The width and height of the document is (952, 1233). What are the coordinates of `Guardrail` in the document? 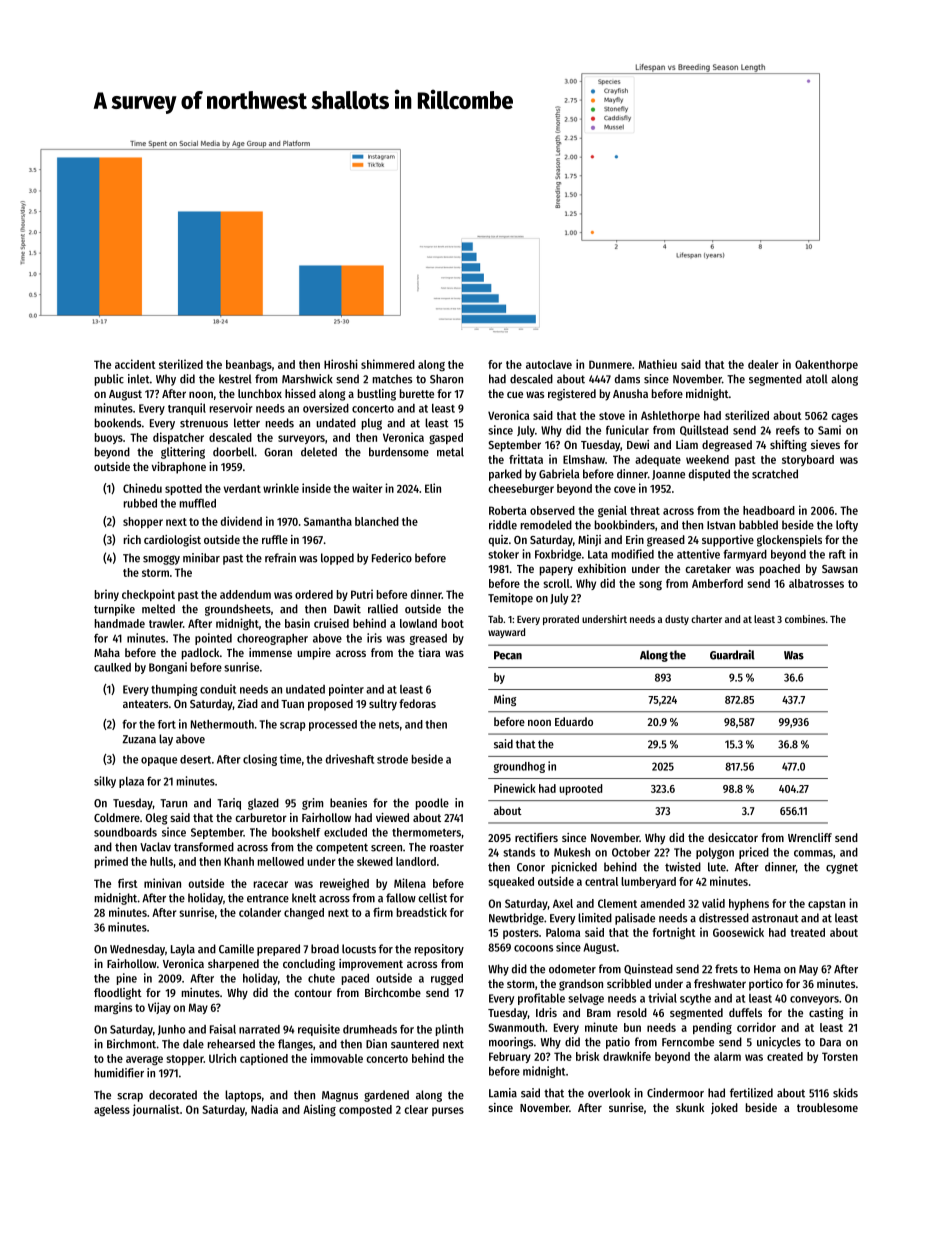 It's located at (732, 655).
